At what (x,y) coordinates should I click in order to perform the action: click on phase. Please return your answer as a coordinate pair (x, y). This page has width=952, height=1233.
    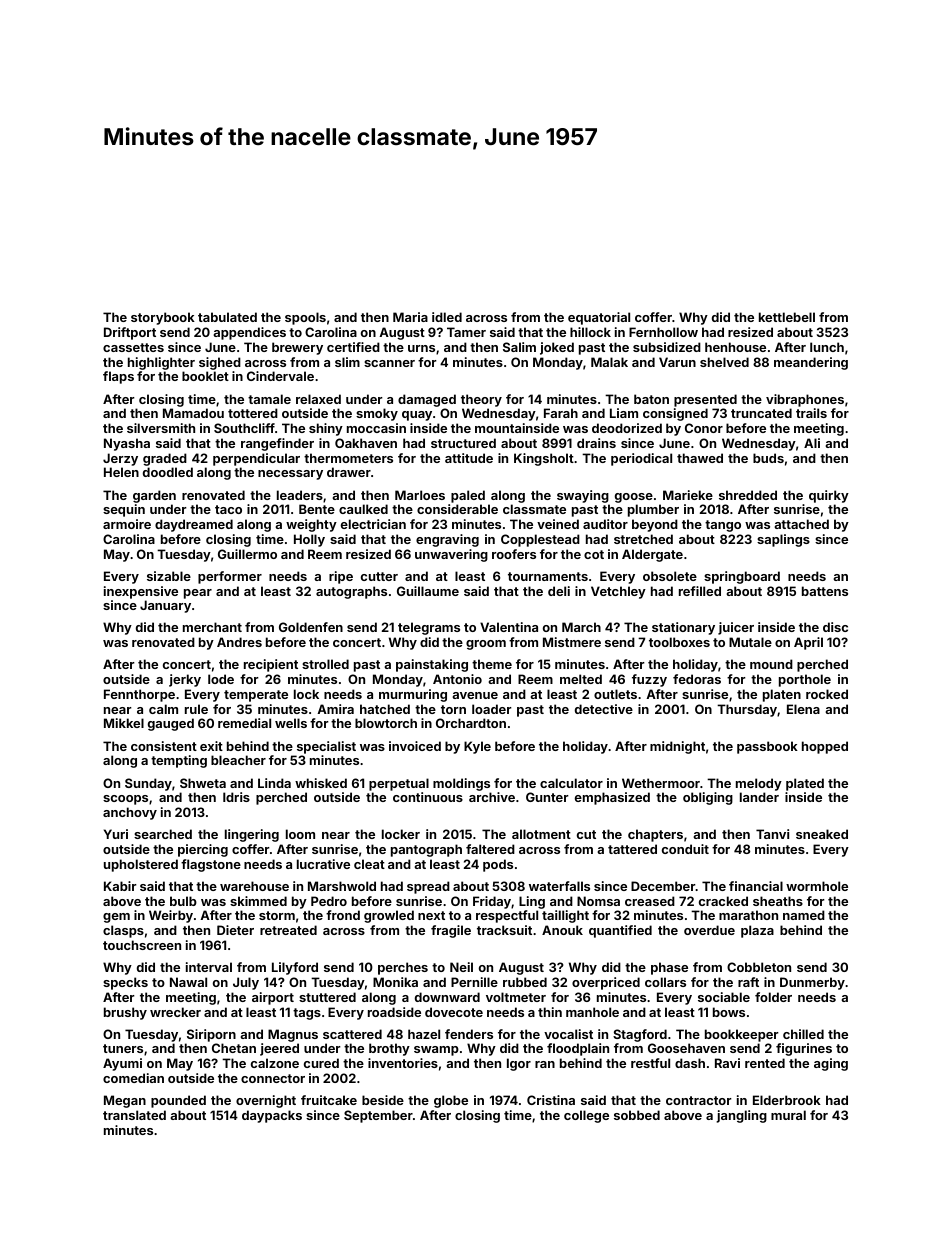
    Looking at the image, I should click on (669, 968).
